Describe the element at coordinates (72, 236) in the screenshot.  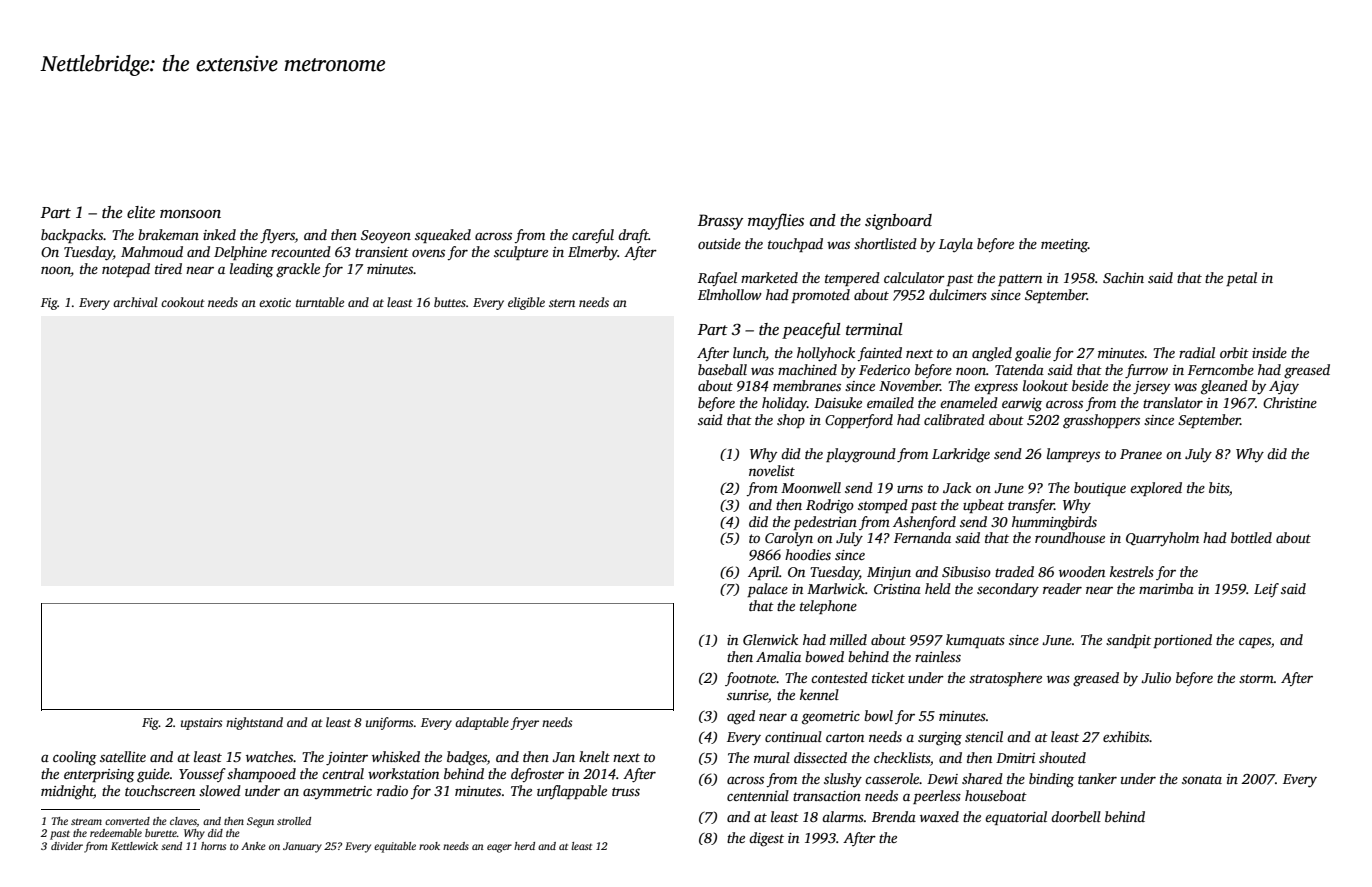
I see `backpacks` at that location.
